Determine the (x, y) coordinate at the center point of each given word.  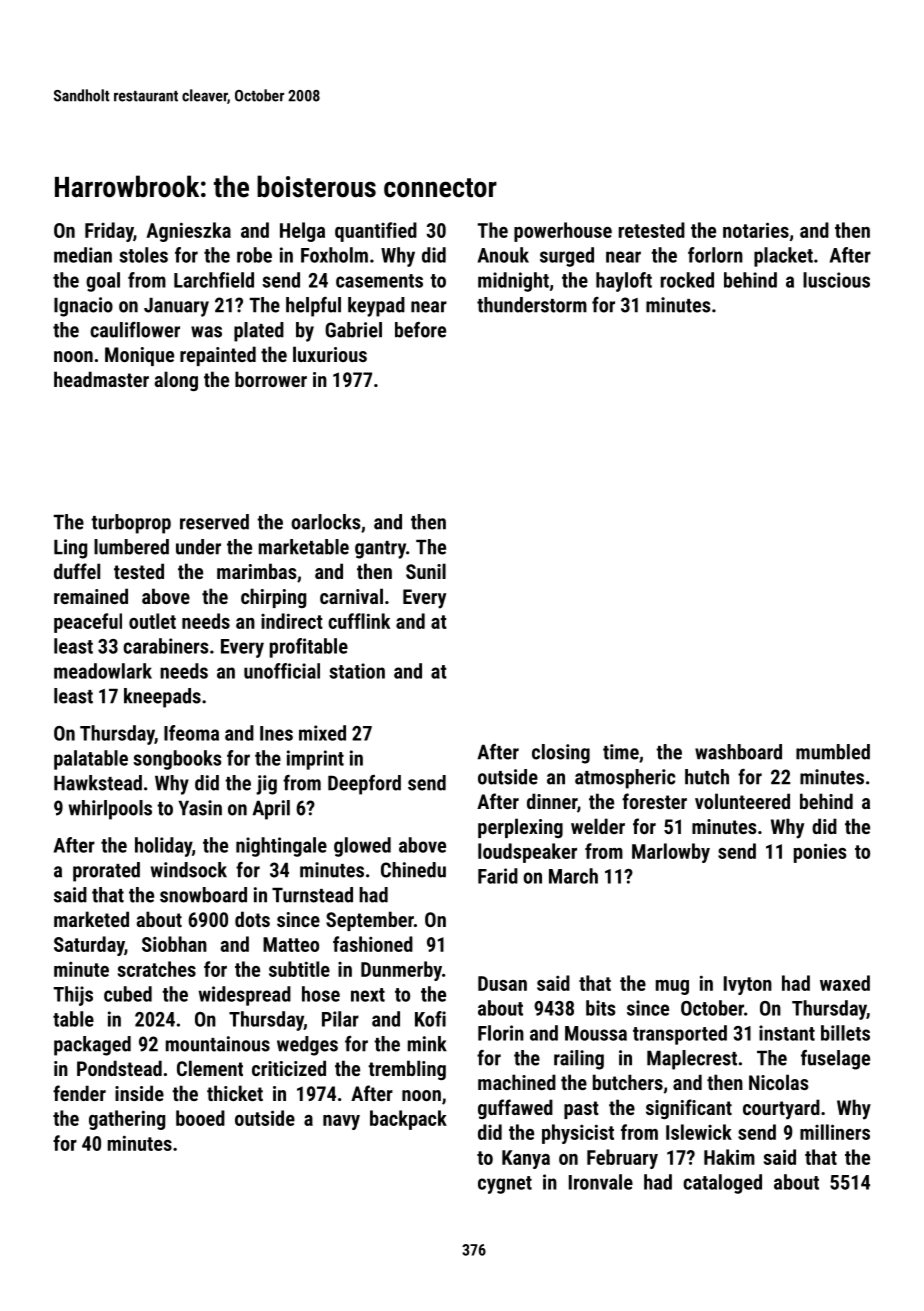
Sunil (426, 571)
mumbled (833, 752)
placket (783, 257)
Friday (109, 232)
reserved (214, 522)
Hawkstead (98, 783)
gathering (127, 1120)
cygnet (505, 1185)
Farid (498, 876)
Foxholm (334, 255)
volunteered (742, 801)
